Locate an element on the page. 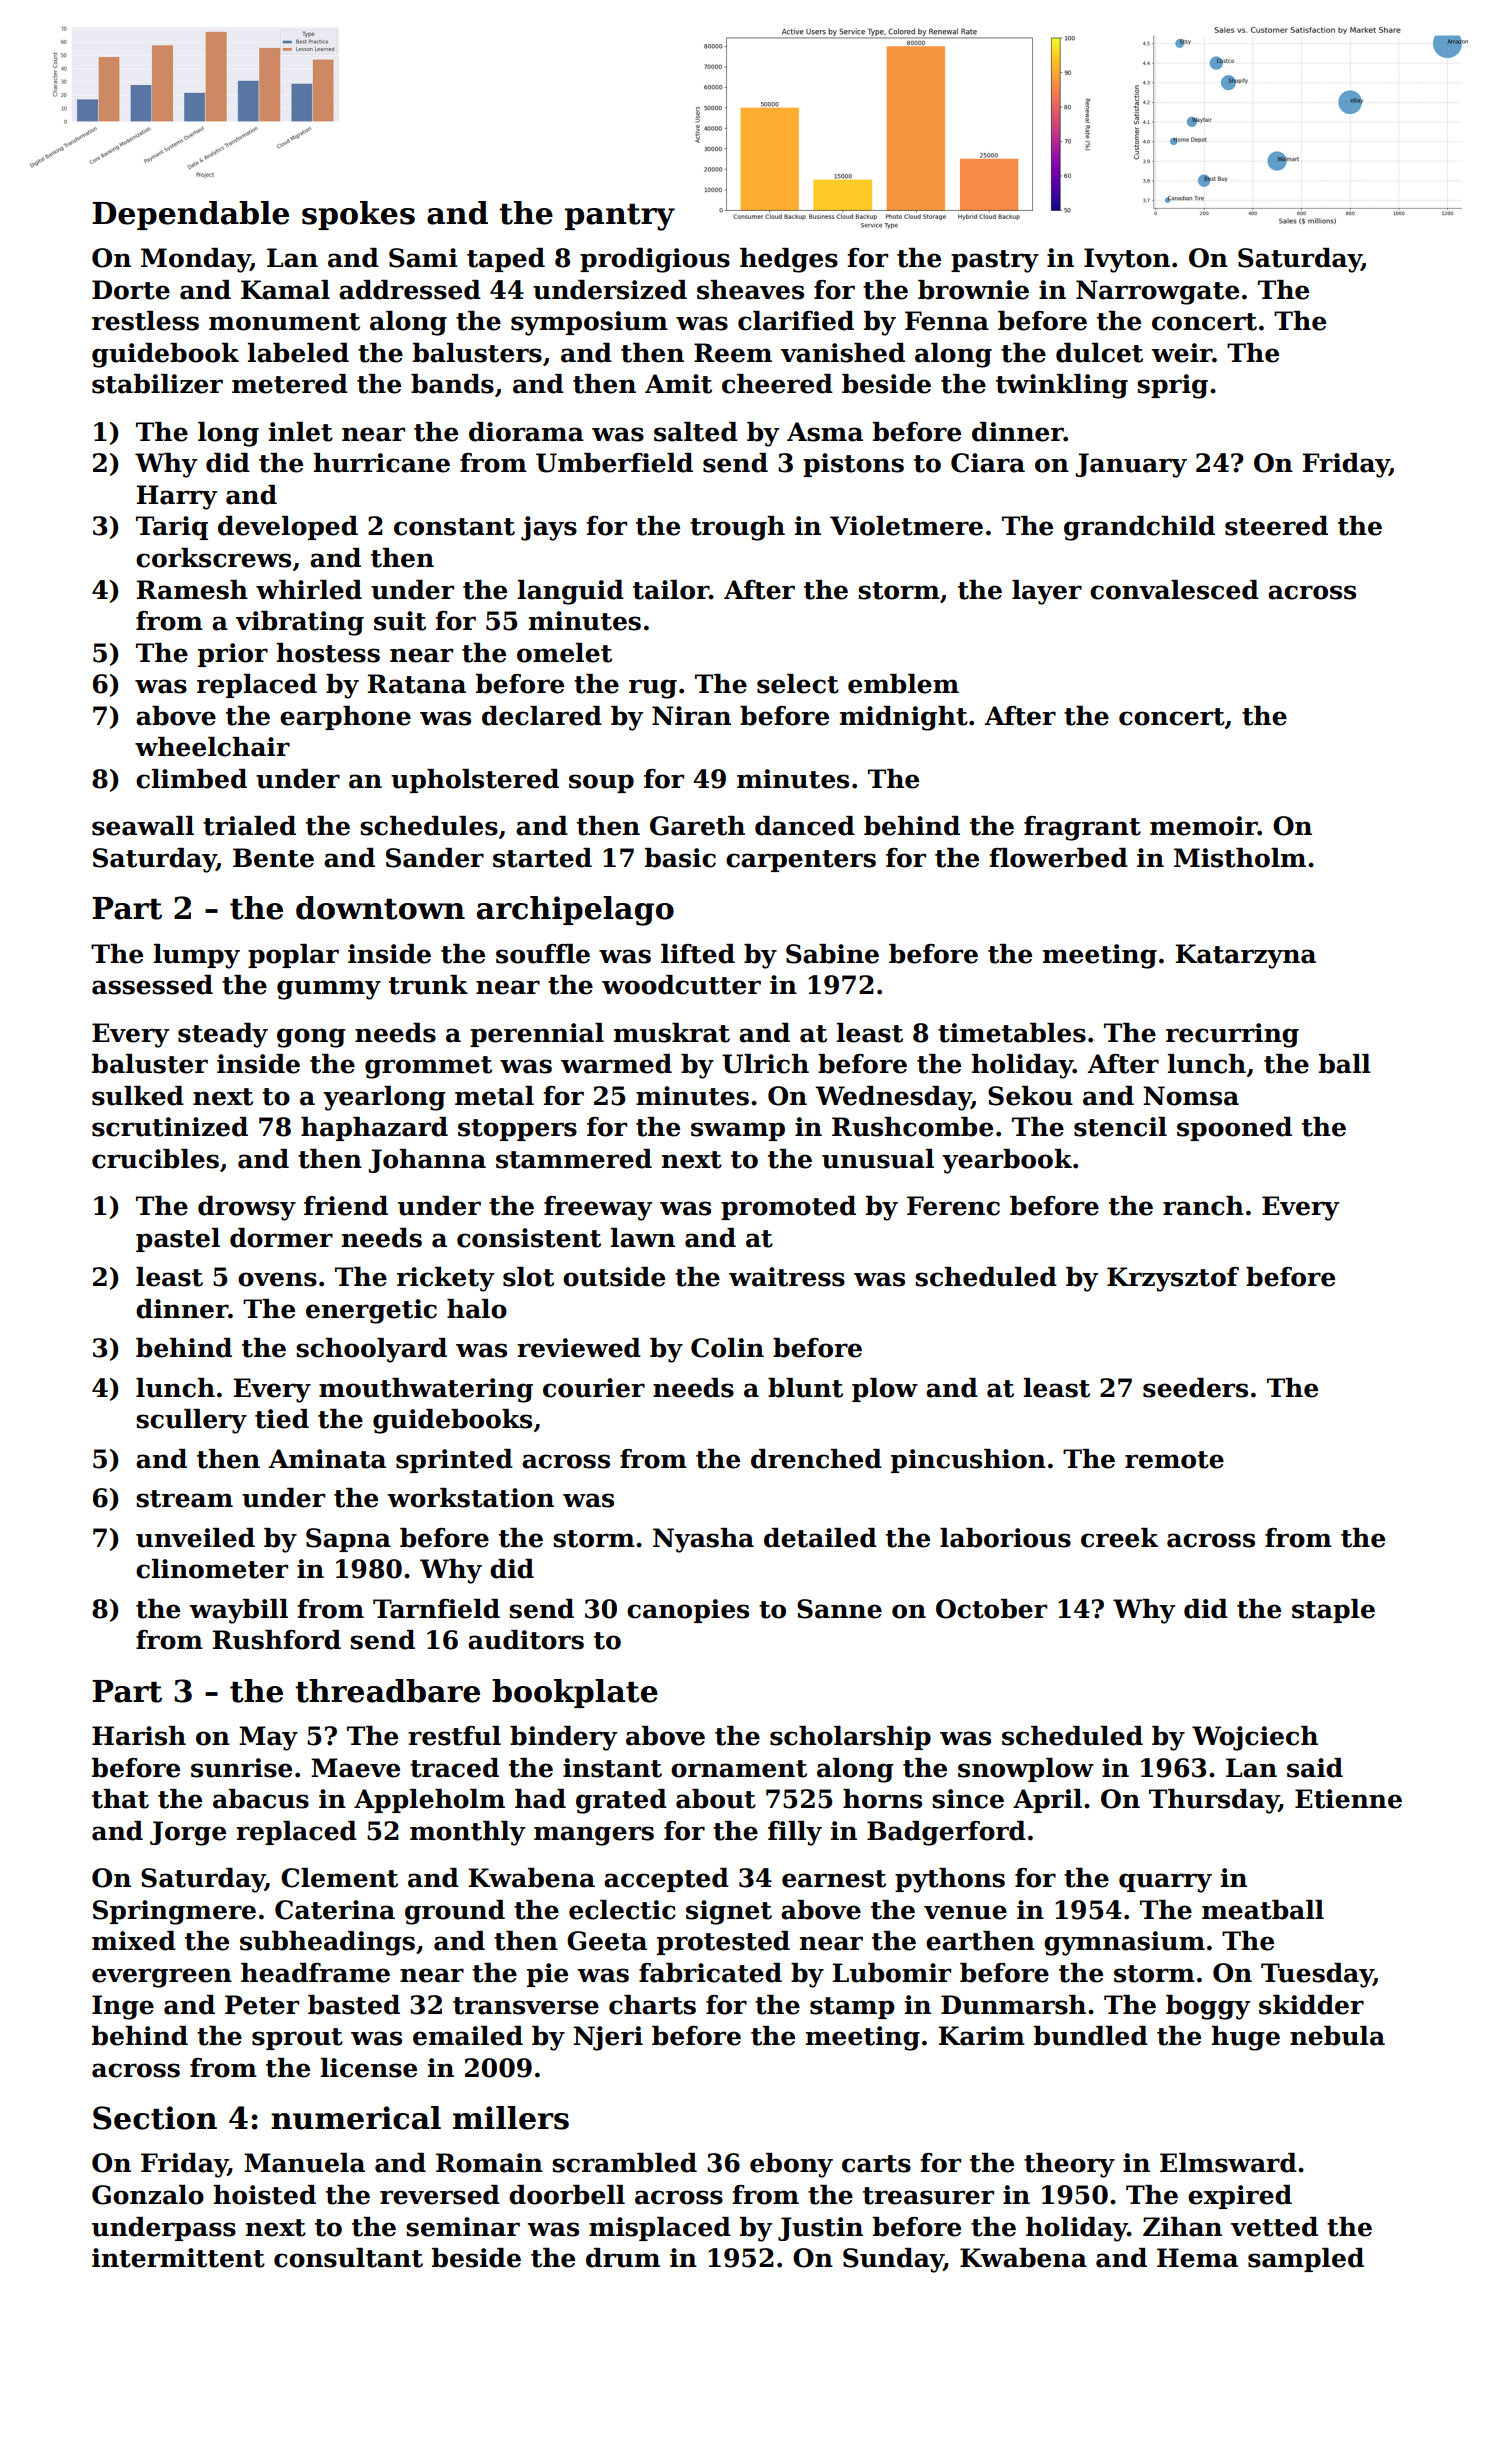 The width and height of the page is (1496, 2464). spokes is located at coordinates (358, 215).
